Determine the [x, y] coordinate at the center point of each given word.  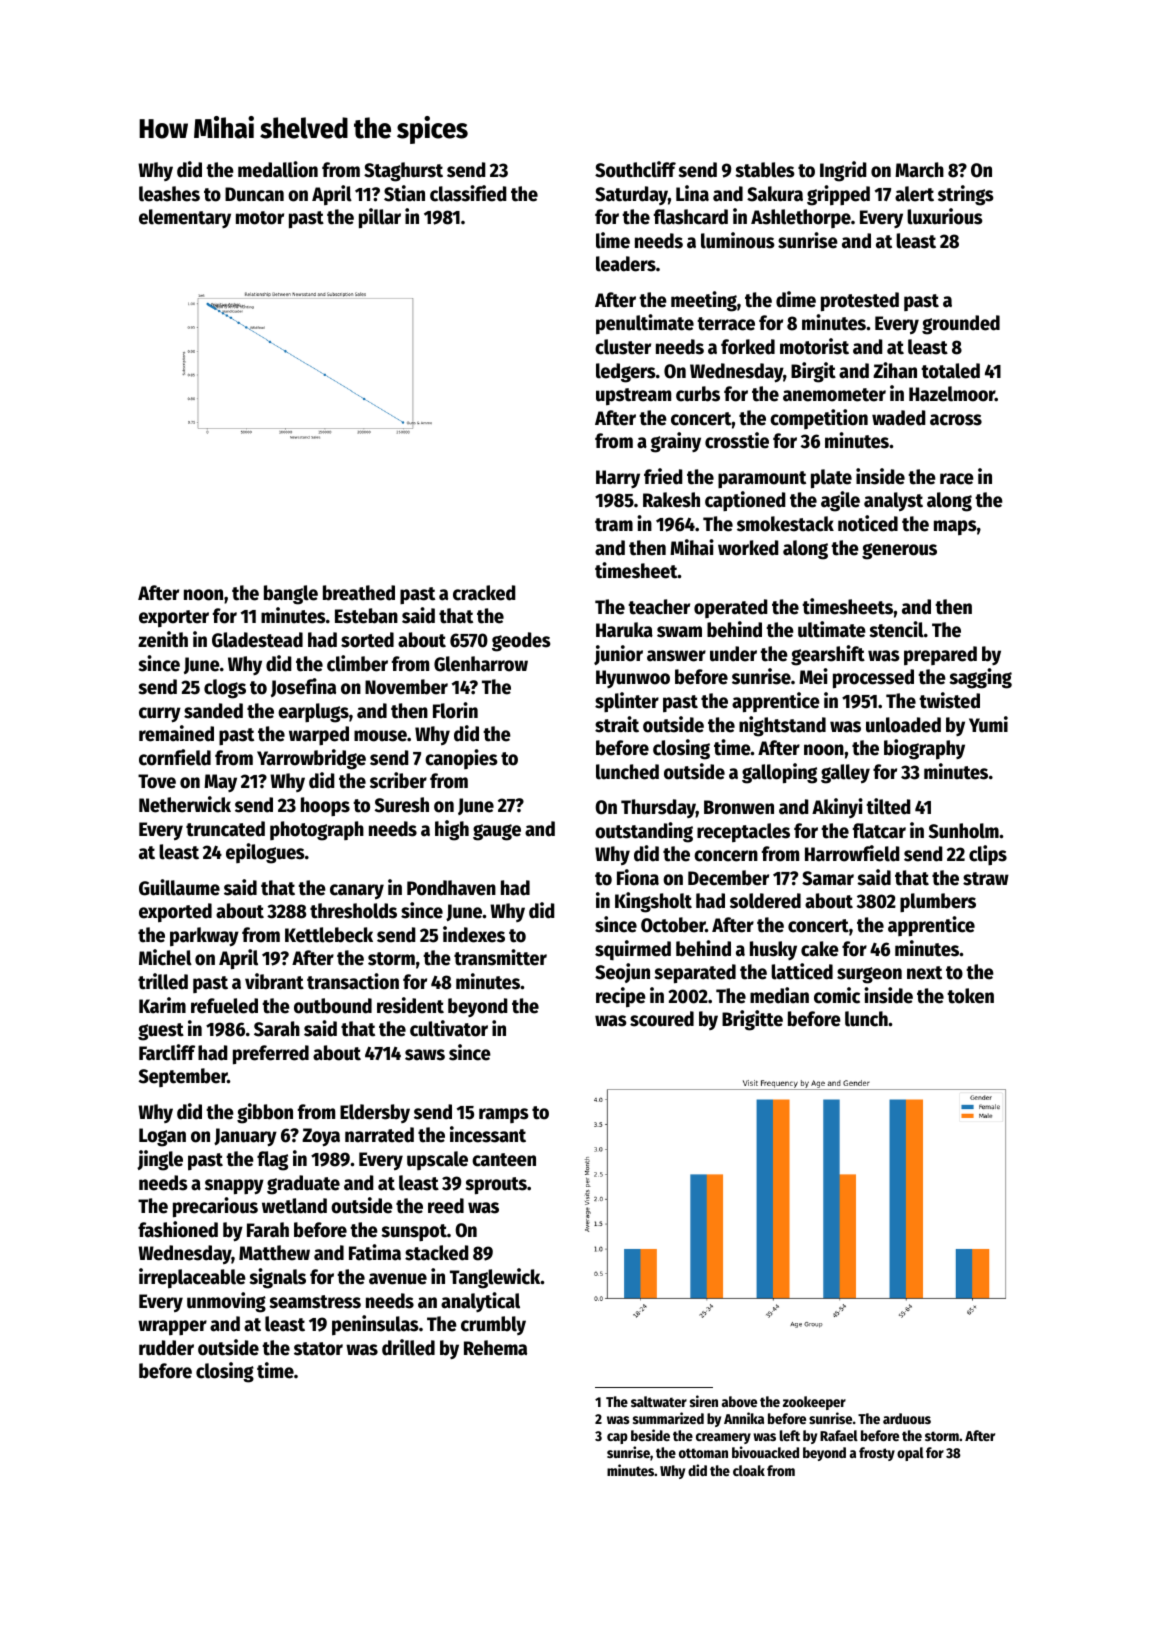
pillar [380, 218]
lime [613, 240]
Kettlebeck [329, 935]
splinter [627, 702]
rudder [166, 1348]
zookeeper [814, 1403]
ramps [504, 1115]
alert [914, 194]
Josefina [303, 687]
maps [955, 528]
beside [650, 1435]
